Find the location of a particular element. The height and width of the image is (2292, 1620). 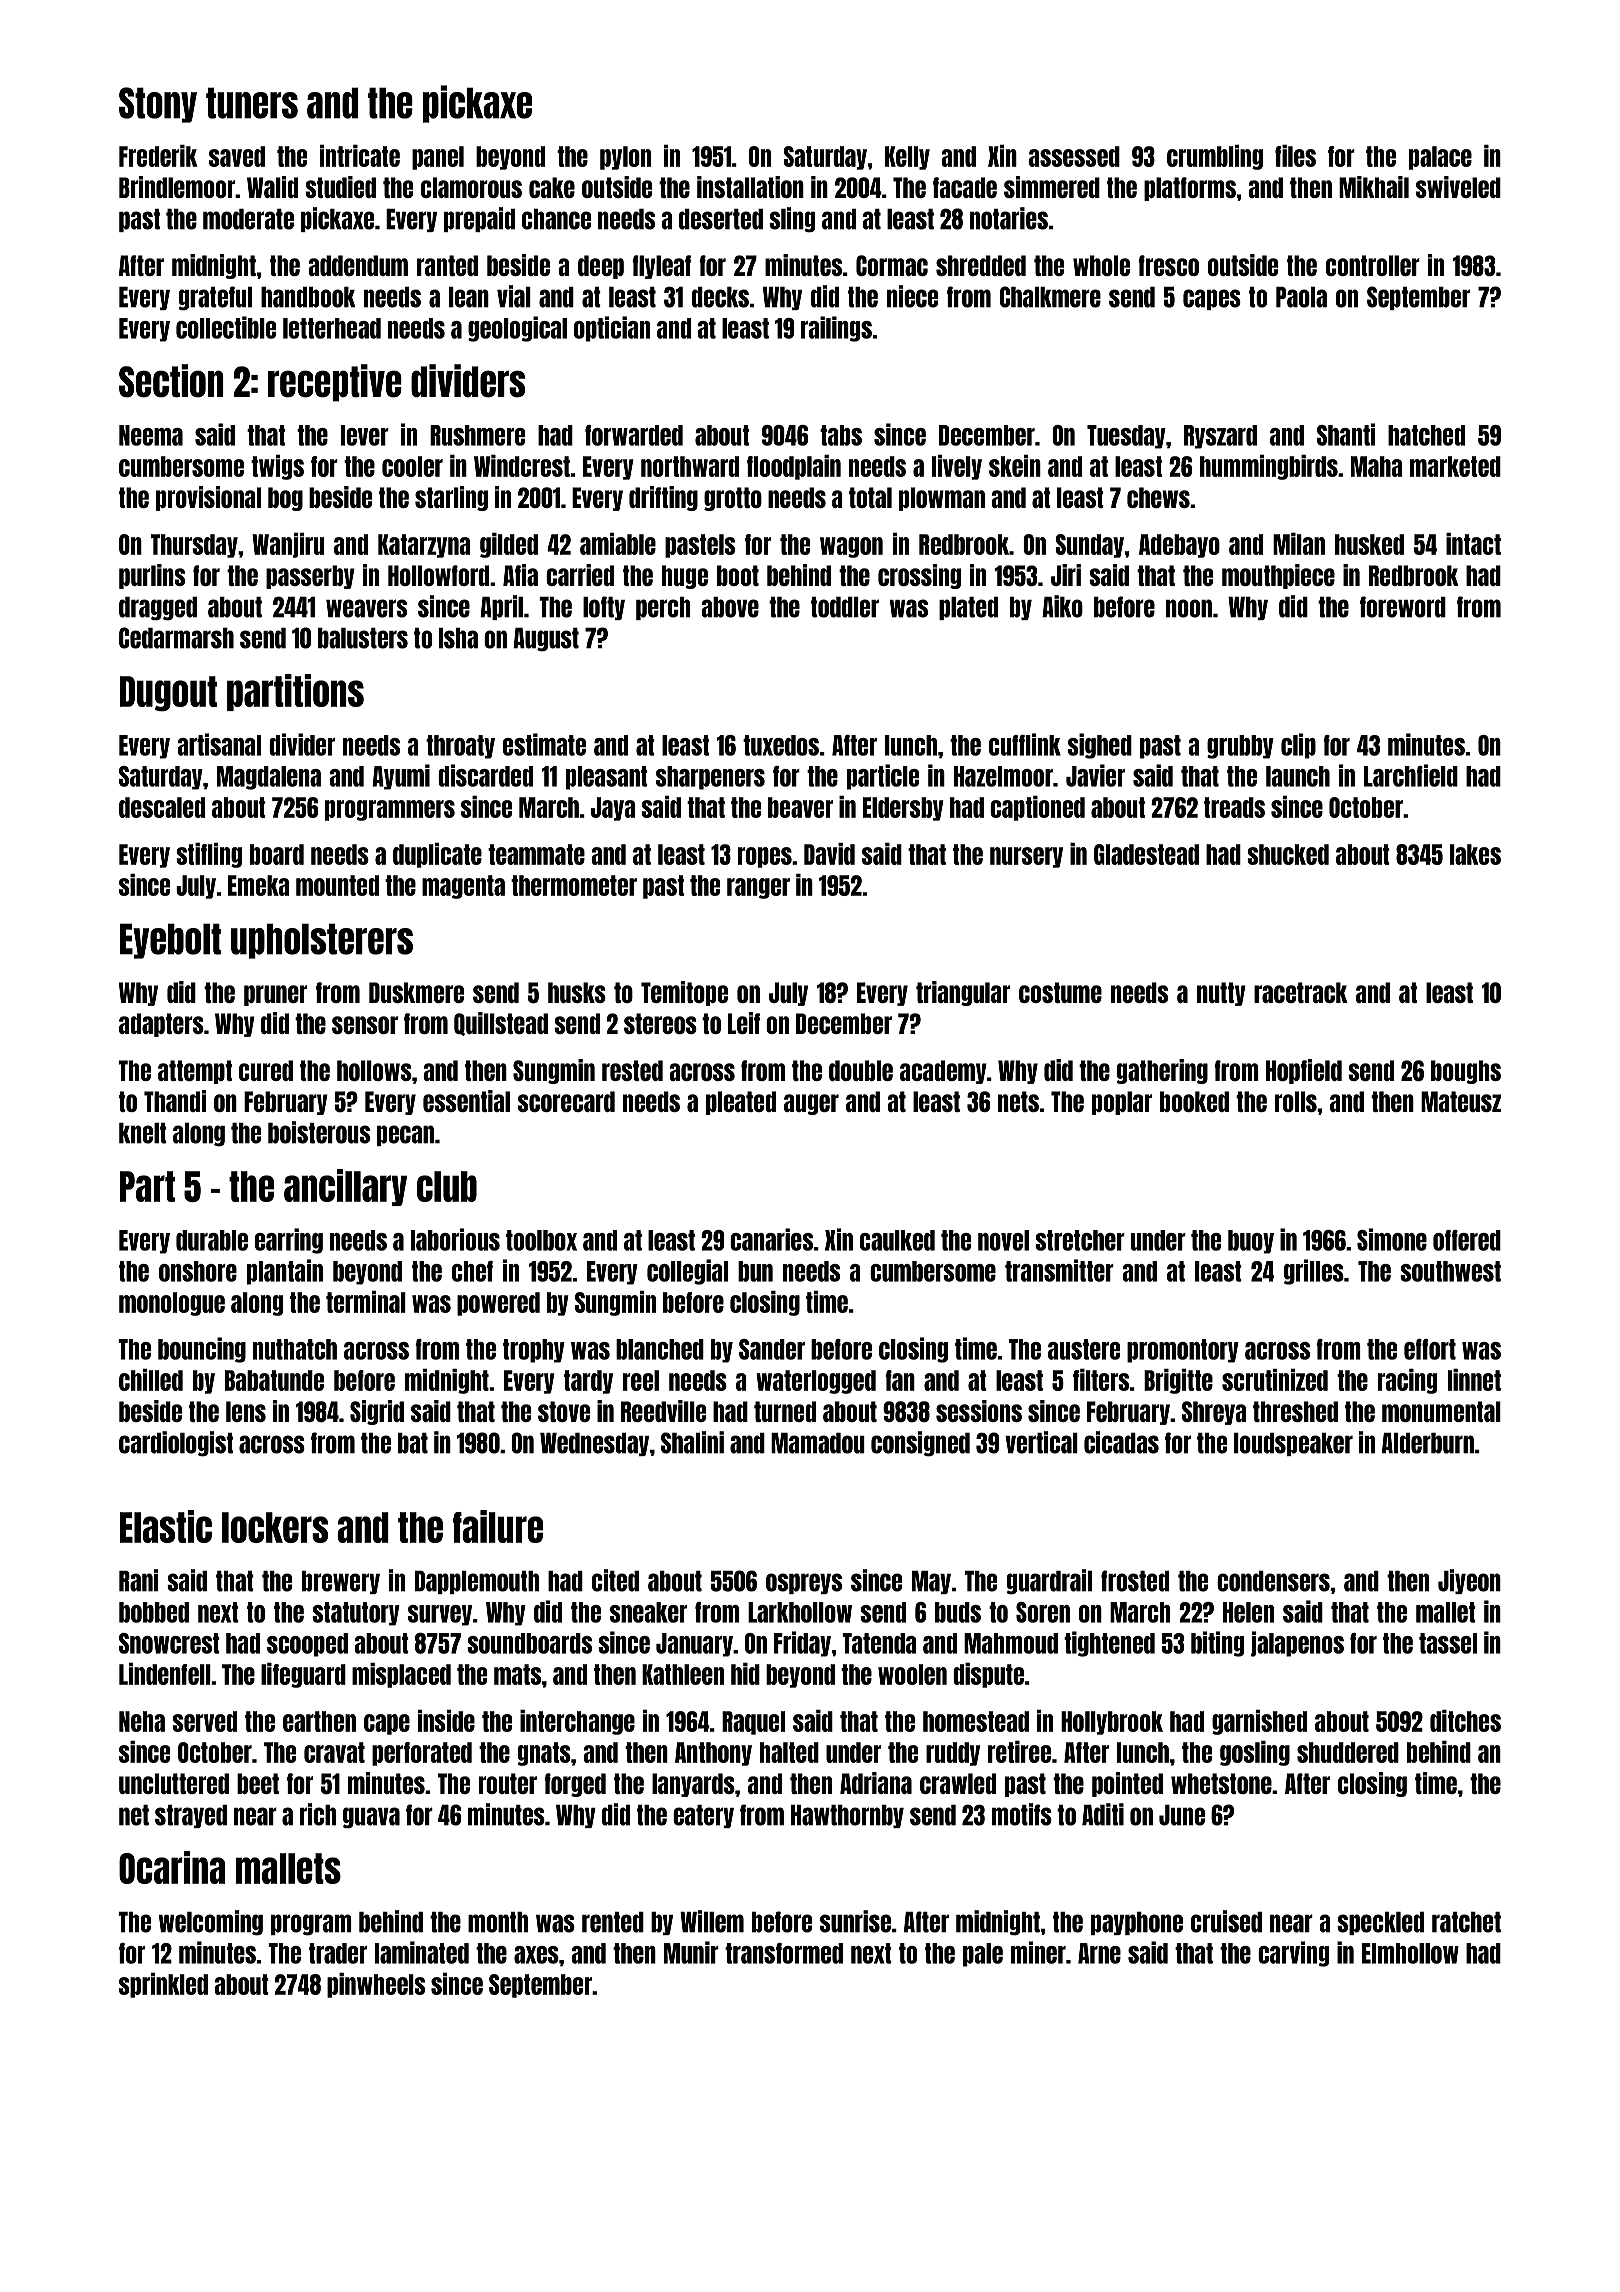

lively is located at coordinates (957, 467).
